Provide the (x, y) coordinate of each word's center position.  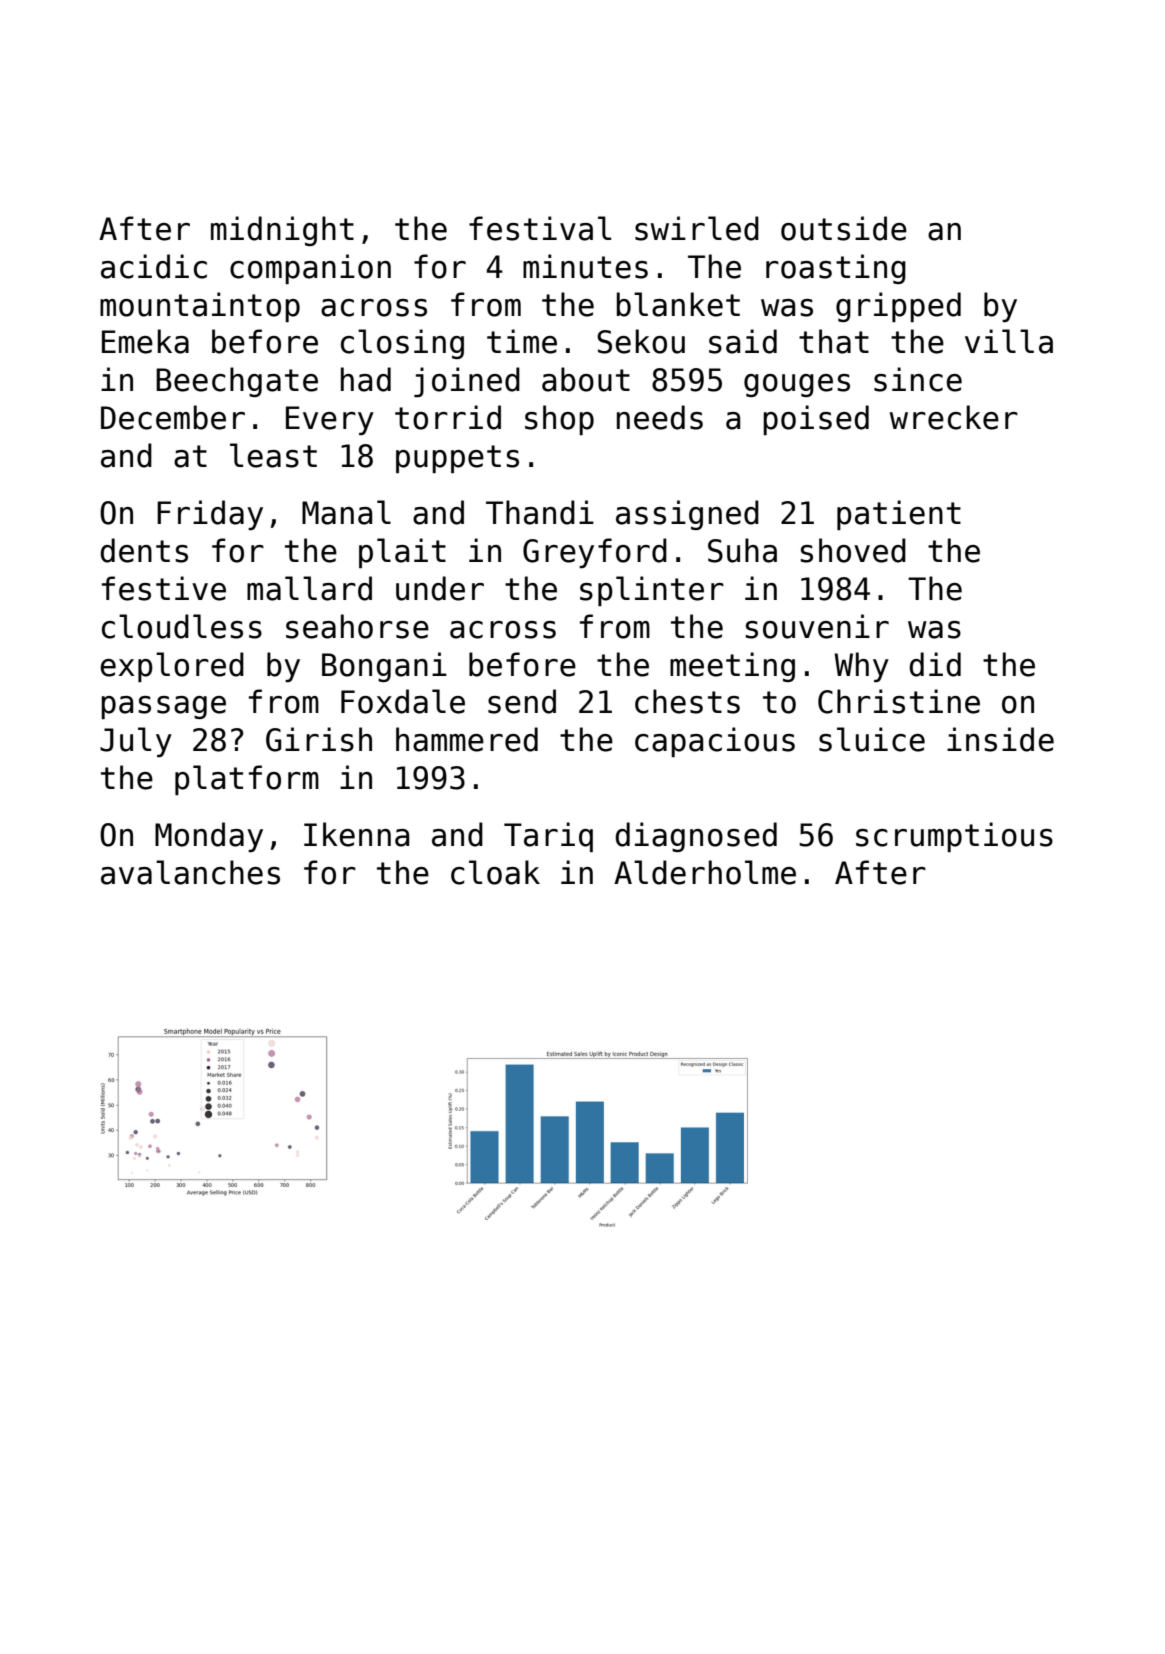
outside (844, 228)
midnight (282, 231)
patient (899, 515)
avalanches (190, 872)
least (273, 455)
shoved (853, 550)
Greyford (595, 553)
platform (247, 780)
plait (402, 553)
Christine (899, 701)
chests (687, 701)
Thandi (540, 512)
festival (540, 228)
